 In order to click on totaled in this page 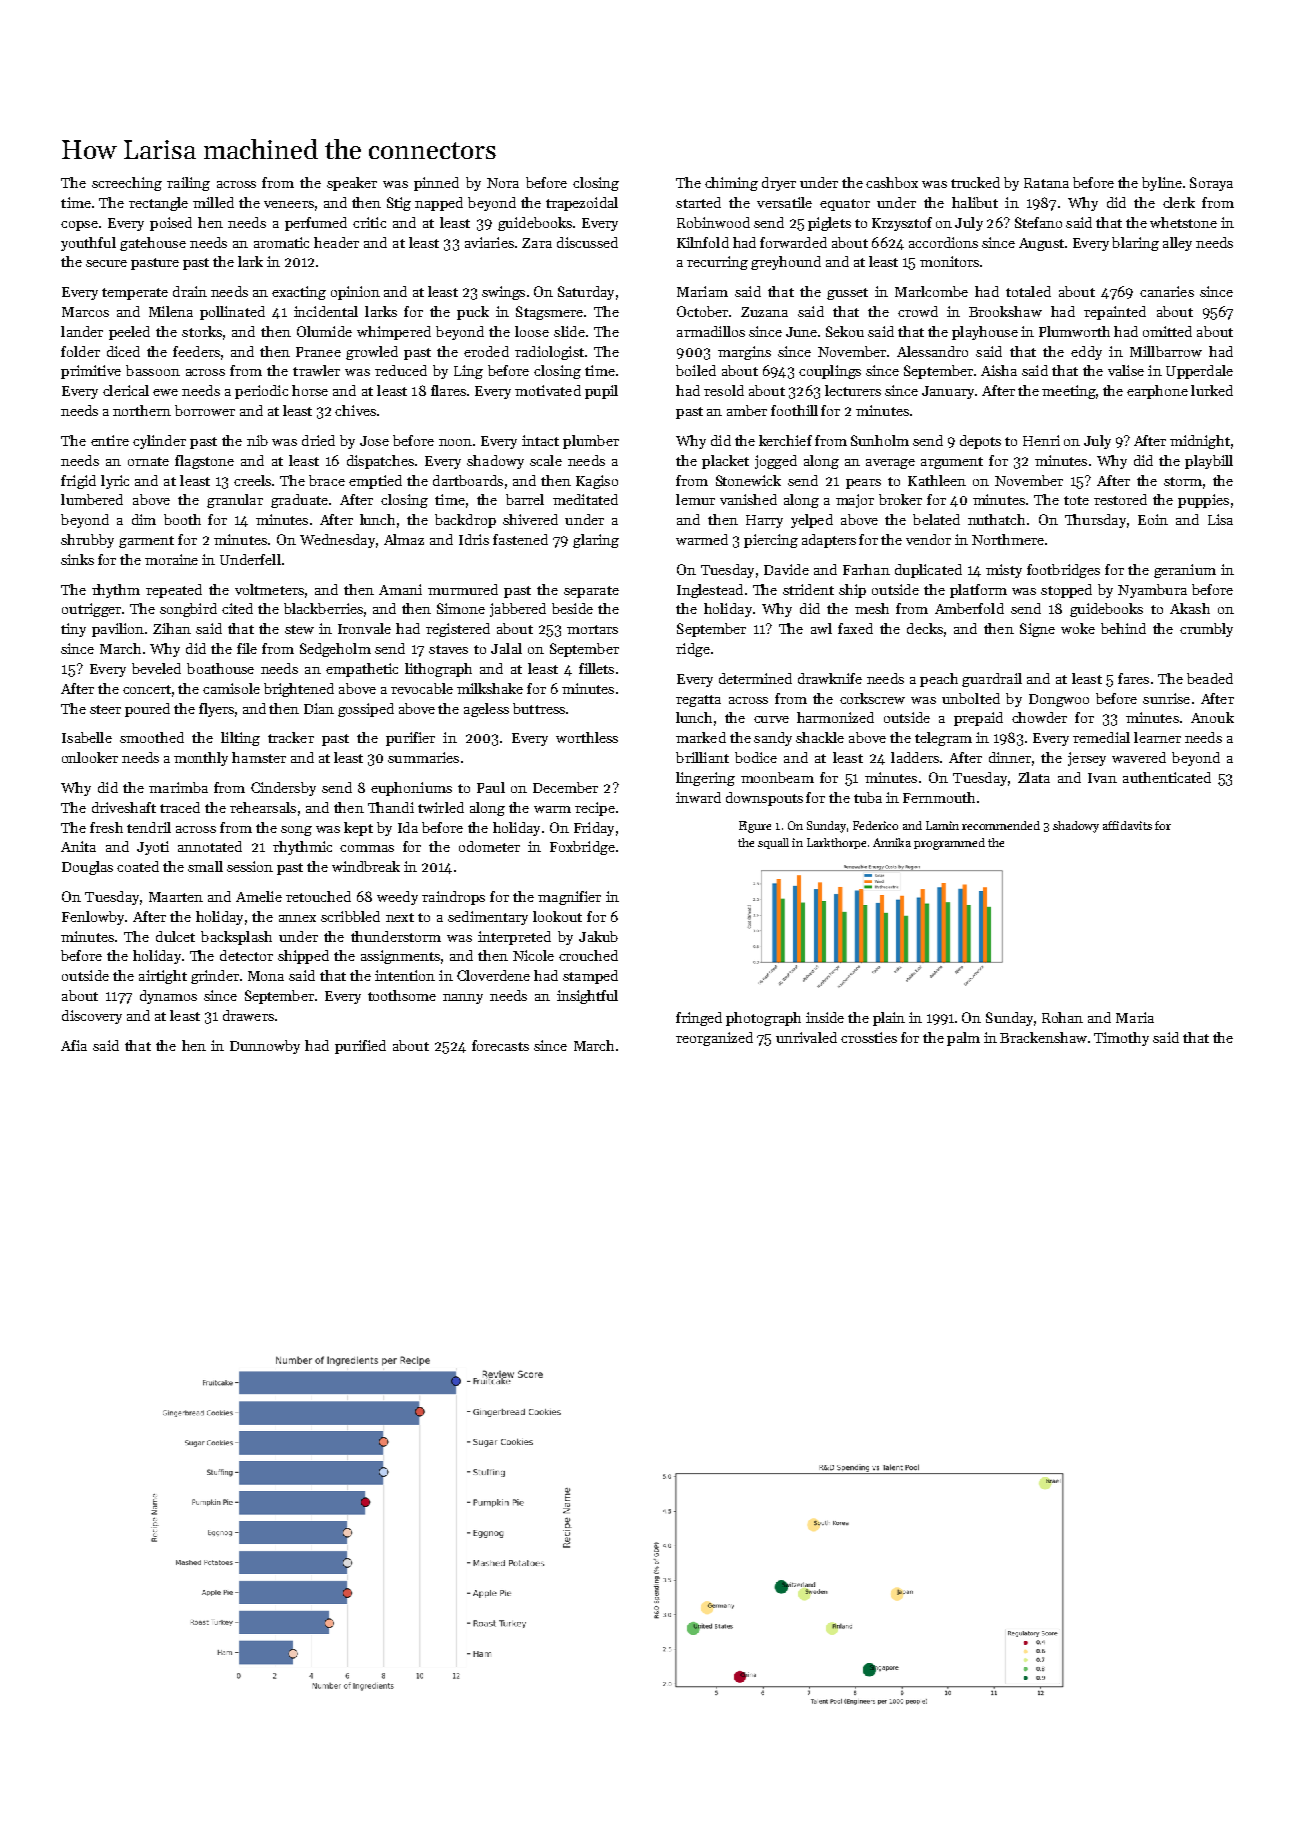, I will do `click(1028, 291)`.
